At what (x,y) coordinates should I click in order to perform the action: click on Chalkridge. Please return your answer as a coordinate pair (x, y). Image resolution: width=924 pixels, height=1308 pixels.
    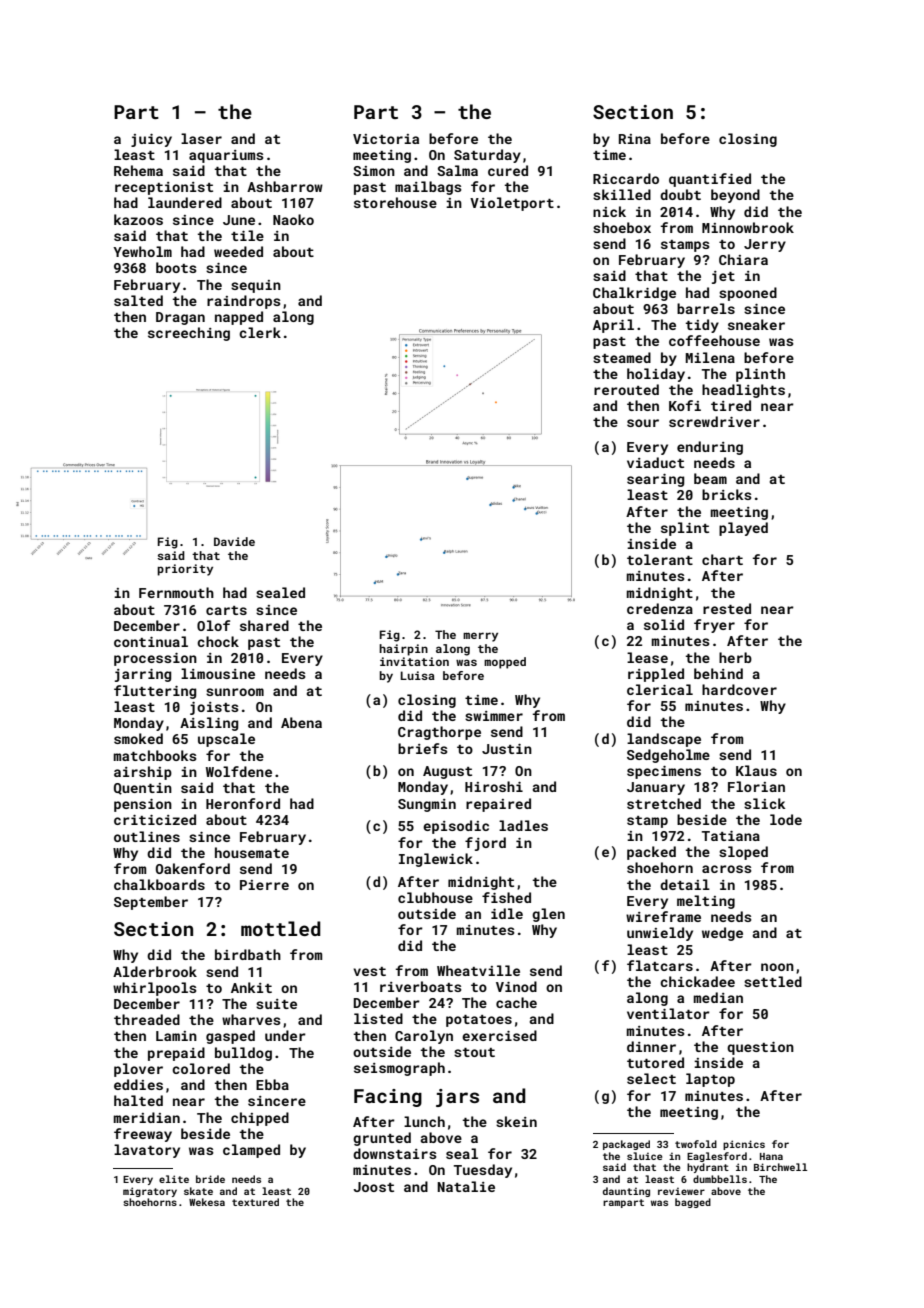
    Looking at the image, I should click on (634, 294).
